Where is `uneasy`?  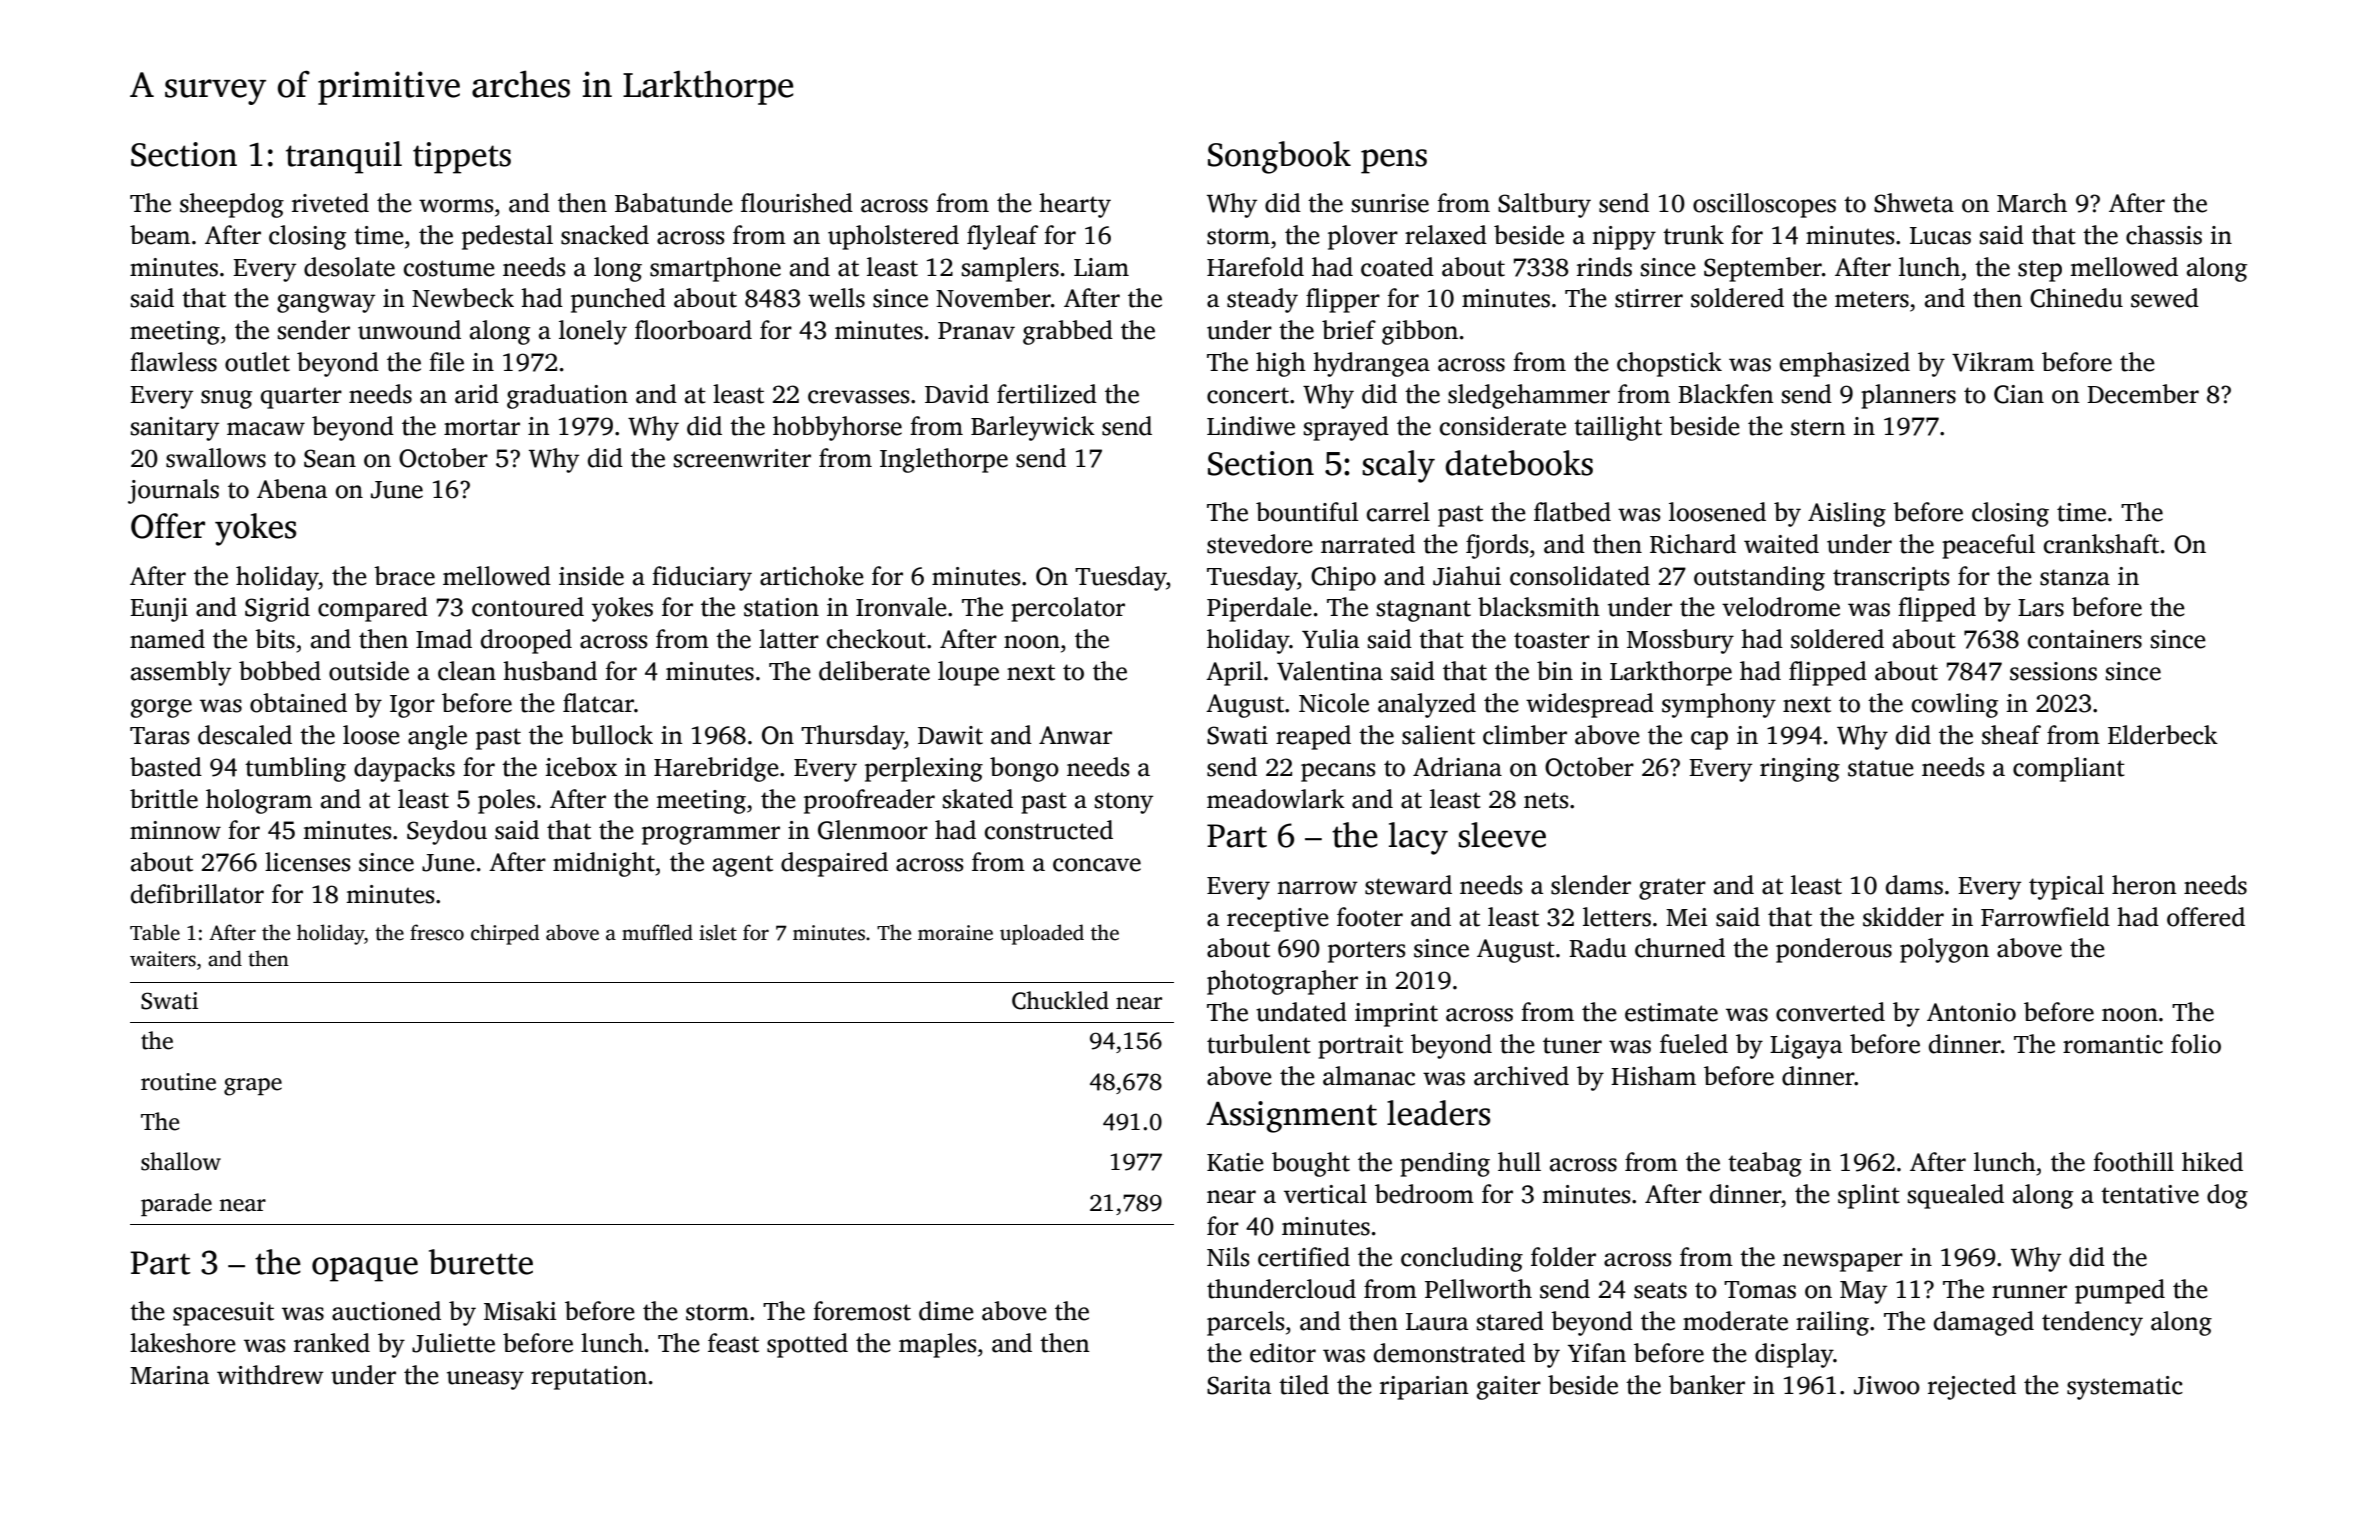
uneasy is located at coordinates (485, 1380).
